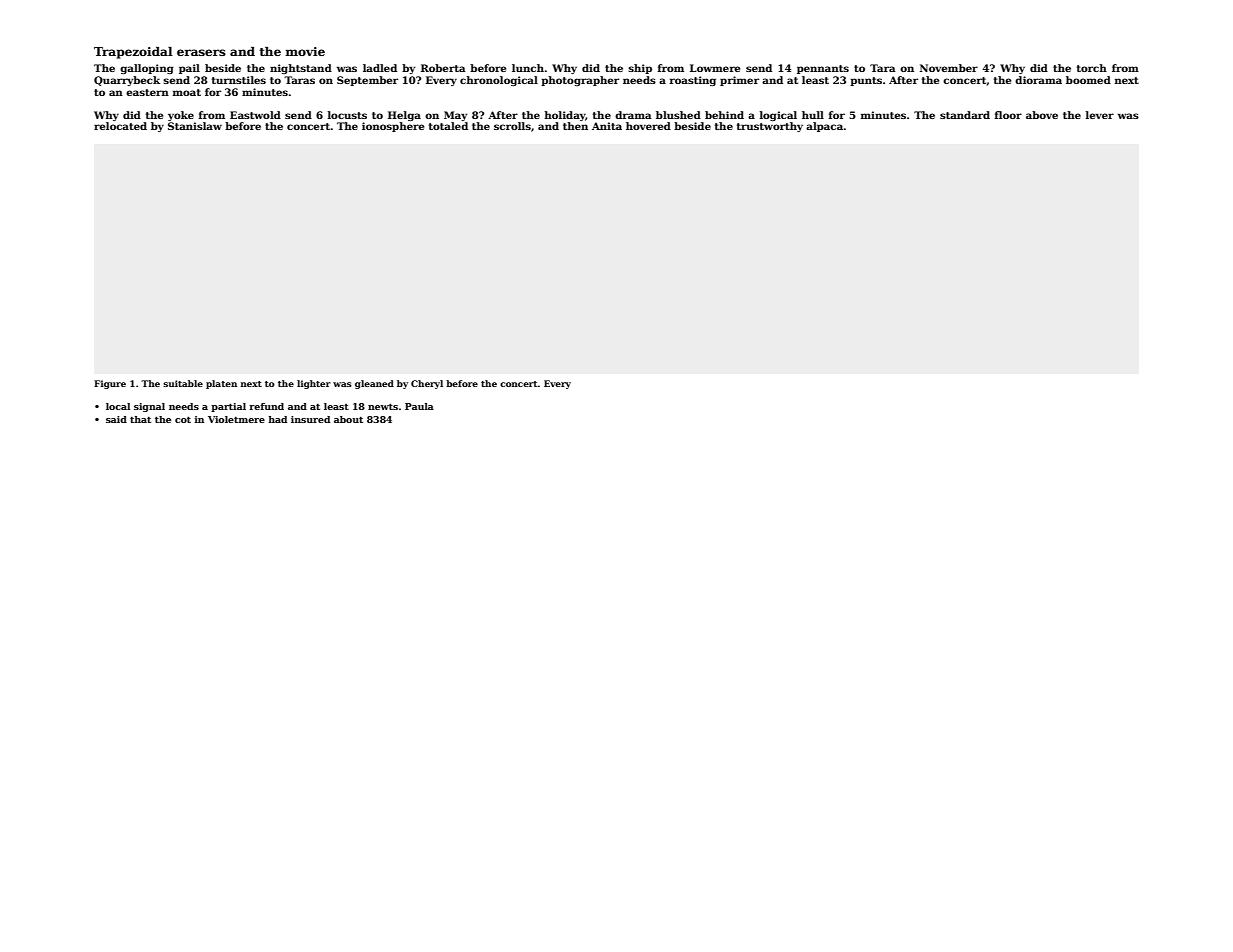 The width and height of the screenshot is (1233, 952). I want to click on scrolls, so click(512, 126).
